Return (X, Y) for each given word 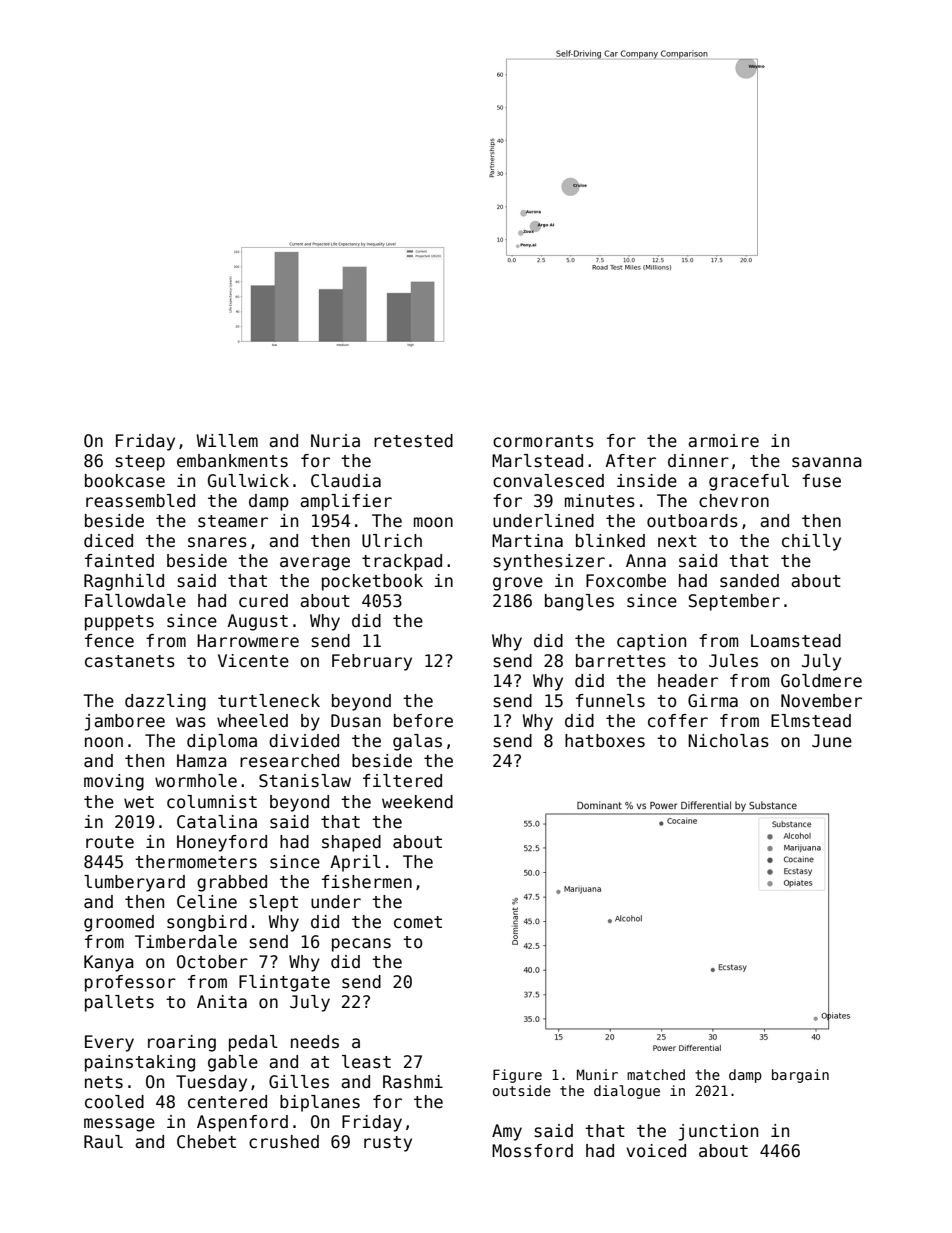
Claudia (346, 481)
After (630, 461)
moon (433, 522)
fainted (119, 561)
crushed (284, 1142)
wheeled (252, 721)
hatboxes (605, 741)
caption (651, 642)
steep (140, 463)
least (366, 1062)
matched (656, 1074)
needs (315, 1042)
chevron (734, 501)
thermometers (196, 862)
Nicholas (728, 741)
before (423, 721)
